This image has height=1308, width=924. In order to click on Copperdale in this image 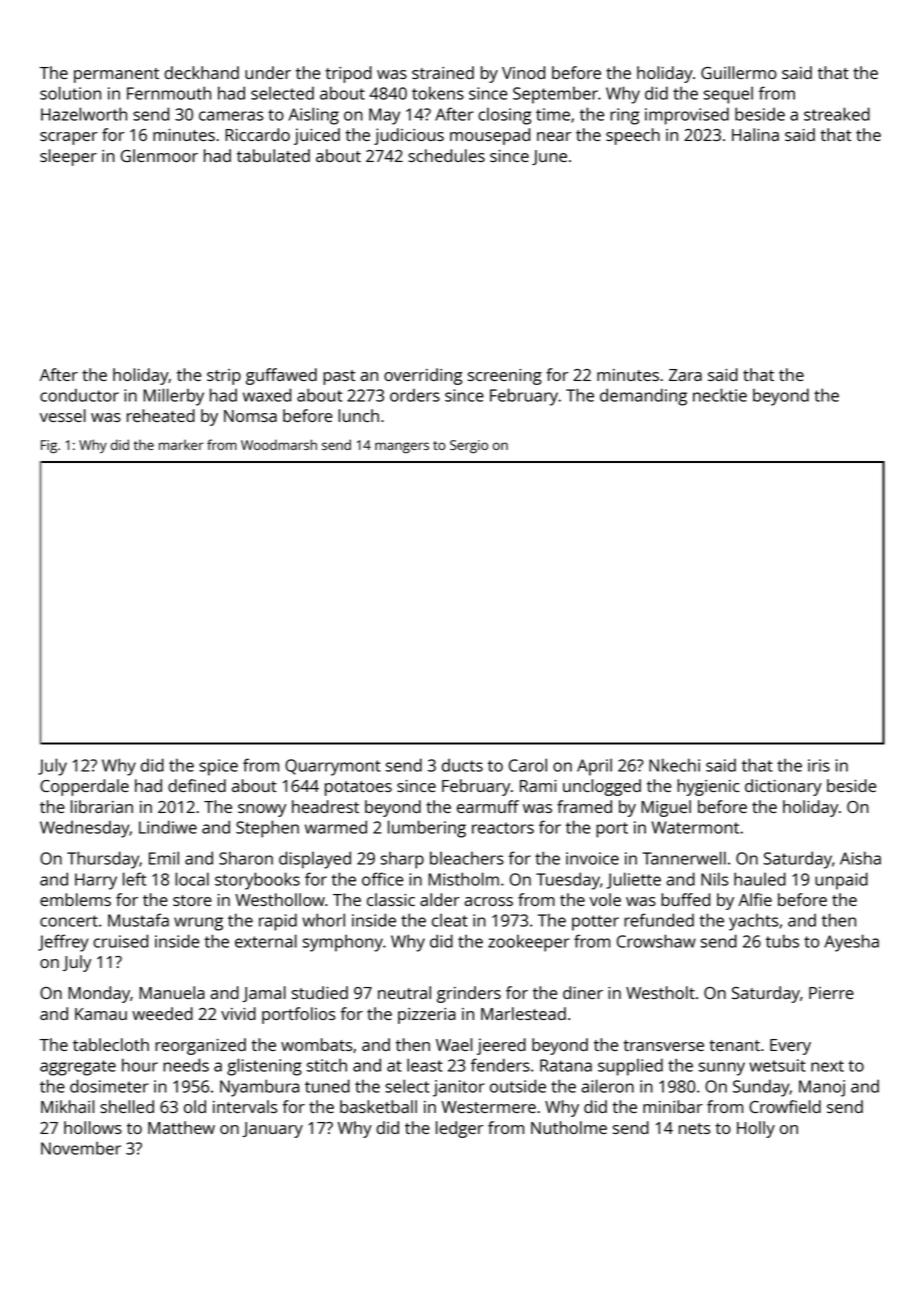, I will do `click(84, 787)`.
